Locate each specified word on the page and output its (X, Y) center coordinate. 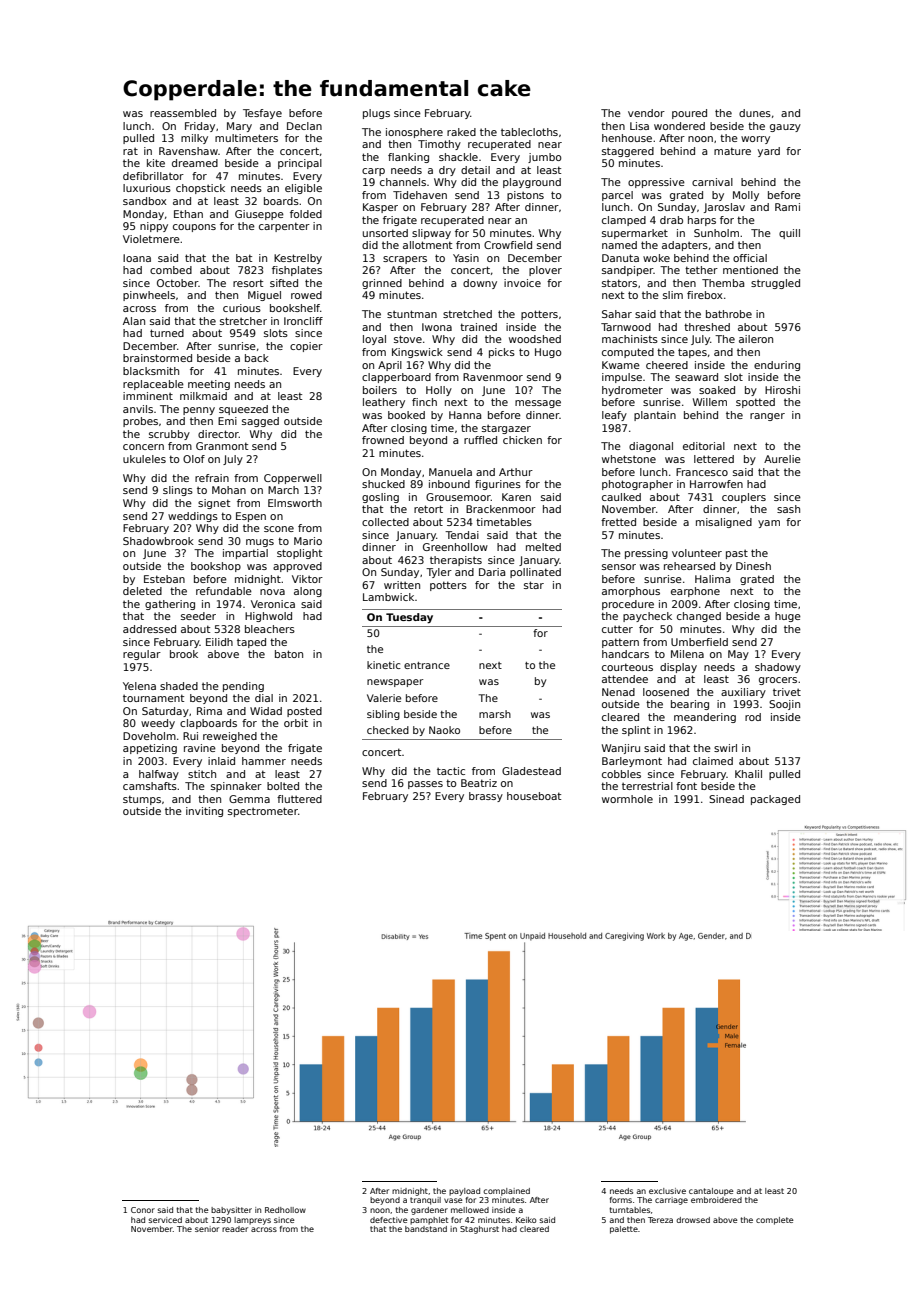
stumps (142, 800)
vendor (646, 113)
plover (545, 271)
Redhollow (285, 1210)
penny (199, 411)
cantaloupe (711, 1192)
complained (506, 1192)
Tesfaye (262, 114)
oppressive (656, 183)
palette (624, 1230)
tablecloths (529, 132)
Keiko (526, 1220)
